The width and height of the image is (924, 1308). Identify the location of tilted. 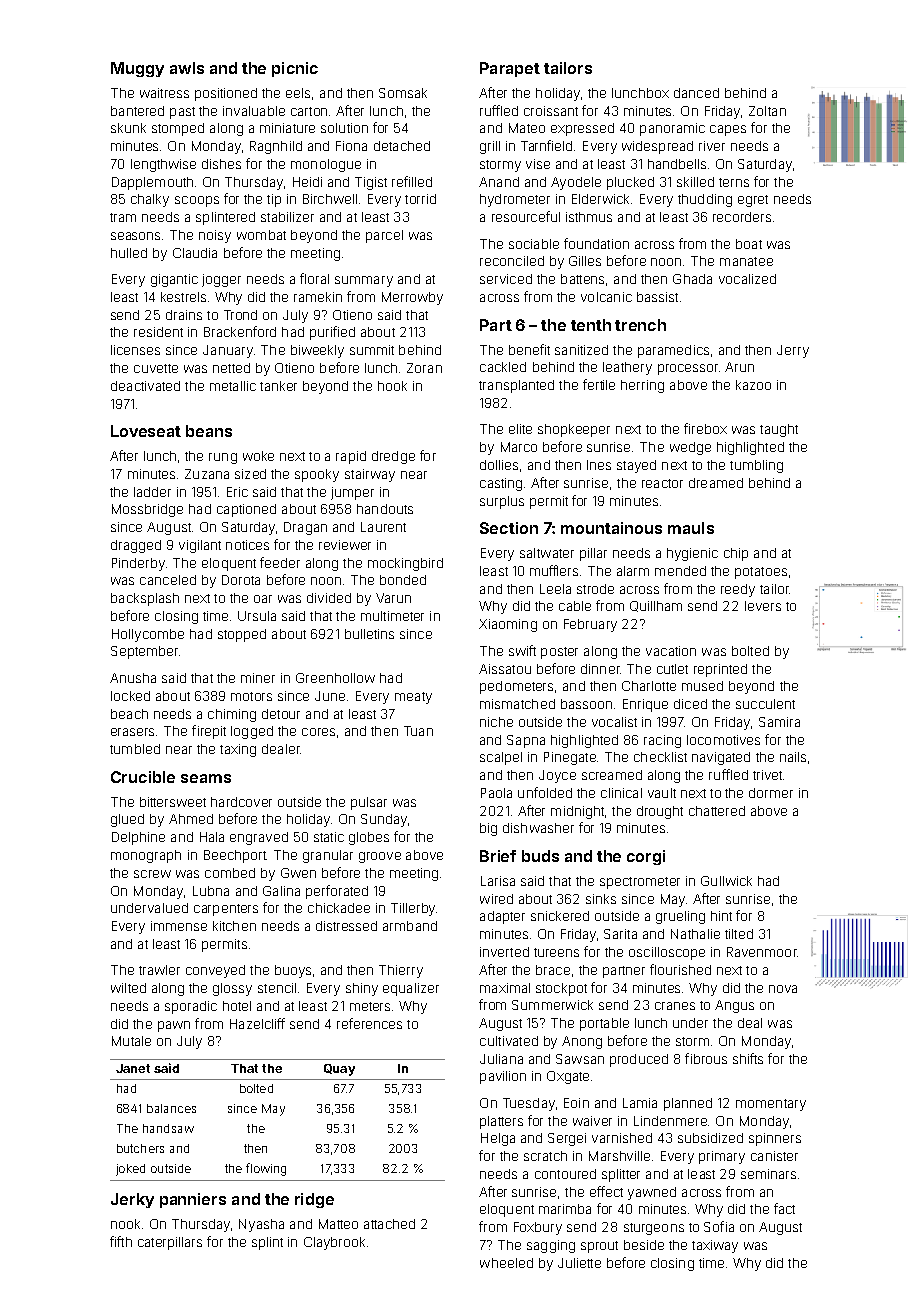
(739, 934).
